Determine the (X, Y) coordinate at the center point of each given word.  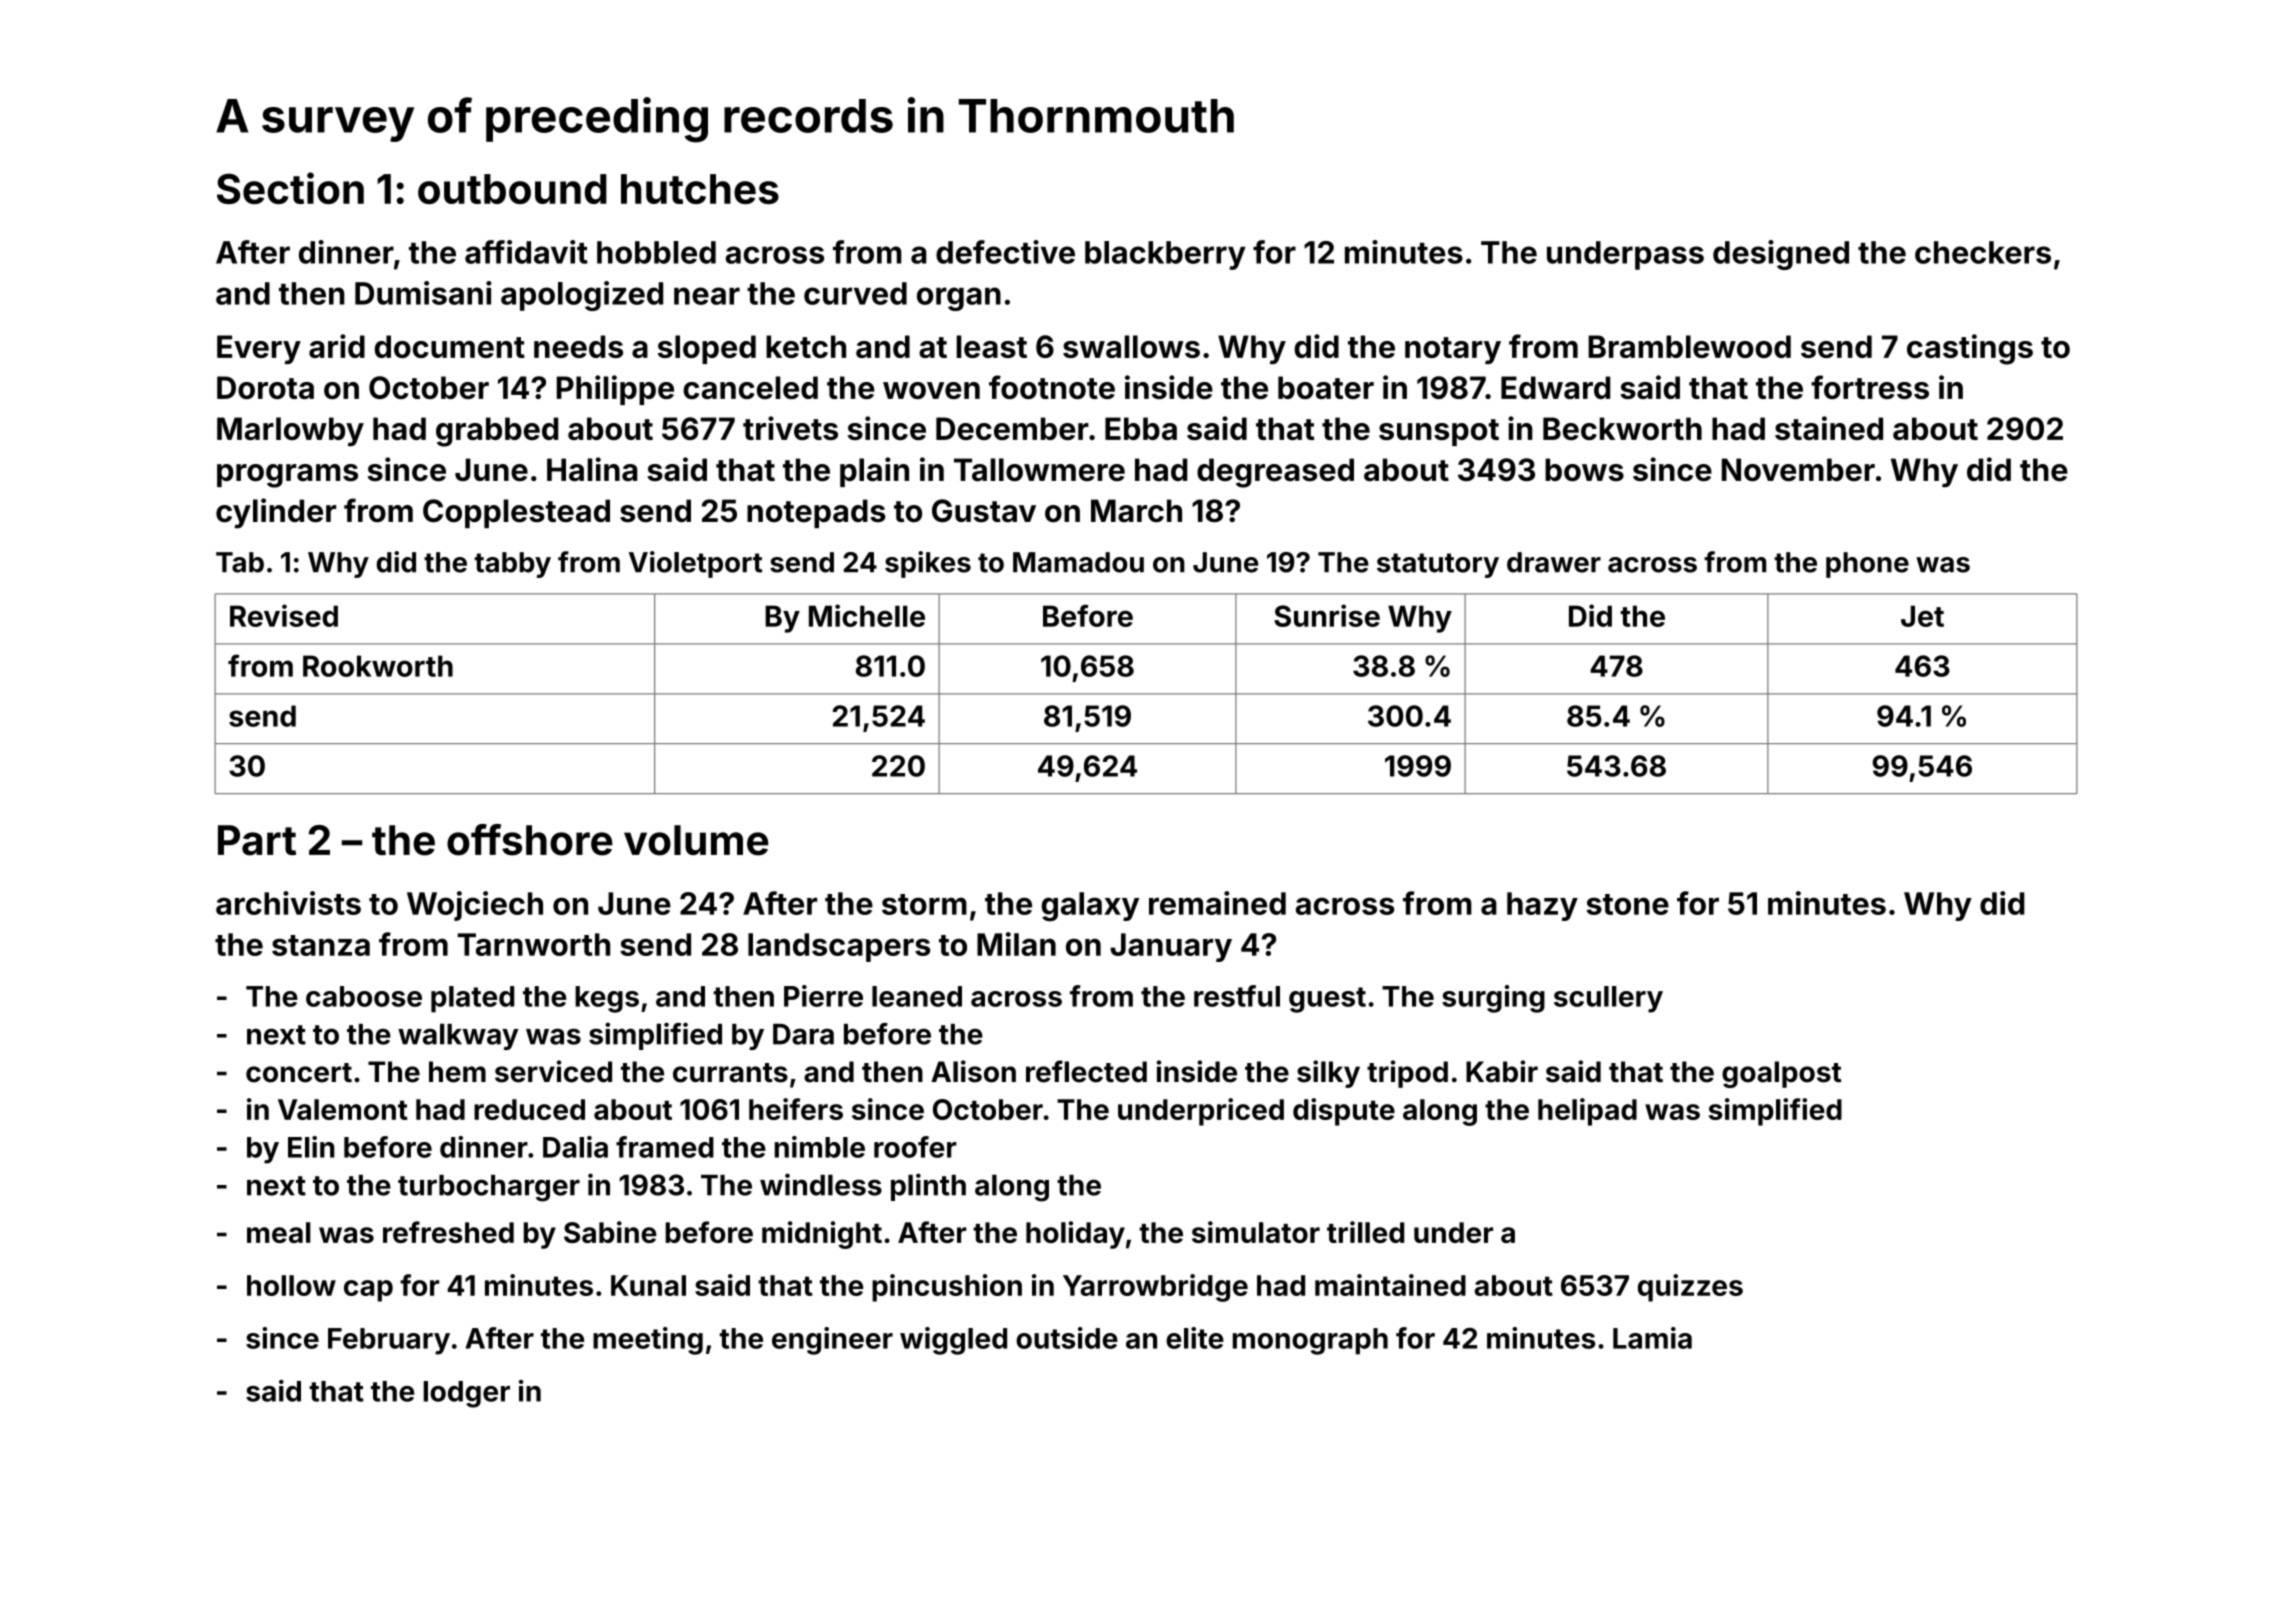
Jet (1922, 616)
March (1136, 511)
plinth (928, 1187)
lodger (466, 1394)
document (450, 346)
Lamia (1652, 1338)
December (1012, 428)
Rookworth (378, 666)
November (1798, 469)
